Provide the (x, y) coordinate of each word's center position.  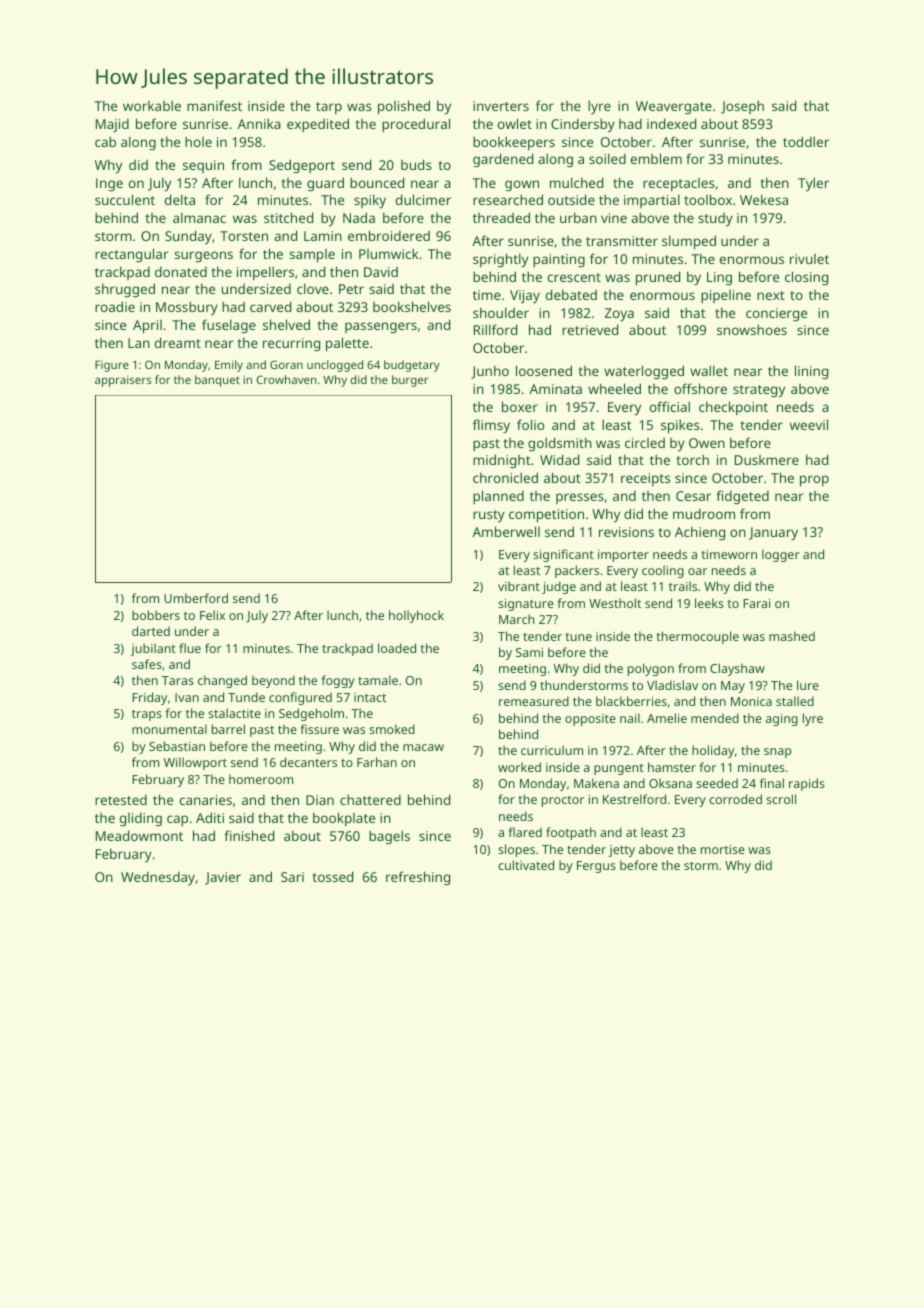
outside (571, 199)
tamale (378, 680)
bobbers (156, 615)
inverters (501, 106)
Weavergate (674, 107)
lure (808, 685)
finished (249, 835)
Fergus (596, 867)
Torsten (244, 236)
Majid (112, 125)
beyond (273, 681)
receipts (645, 479)
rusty (489, 516)
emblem (656, 158)
